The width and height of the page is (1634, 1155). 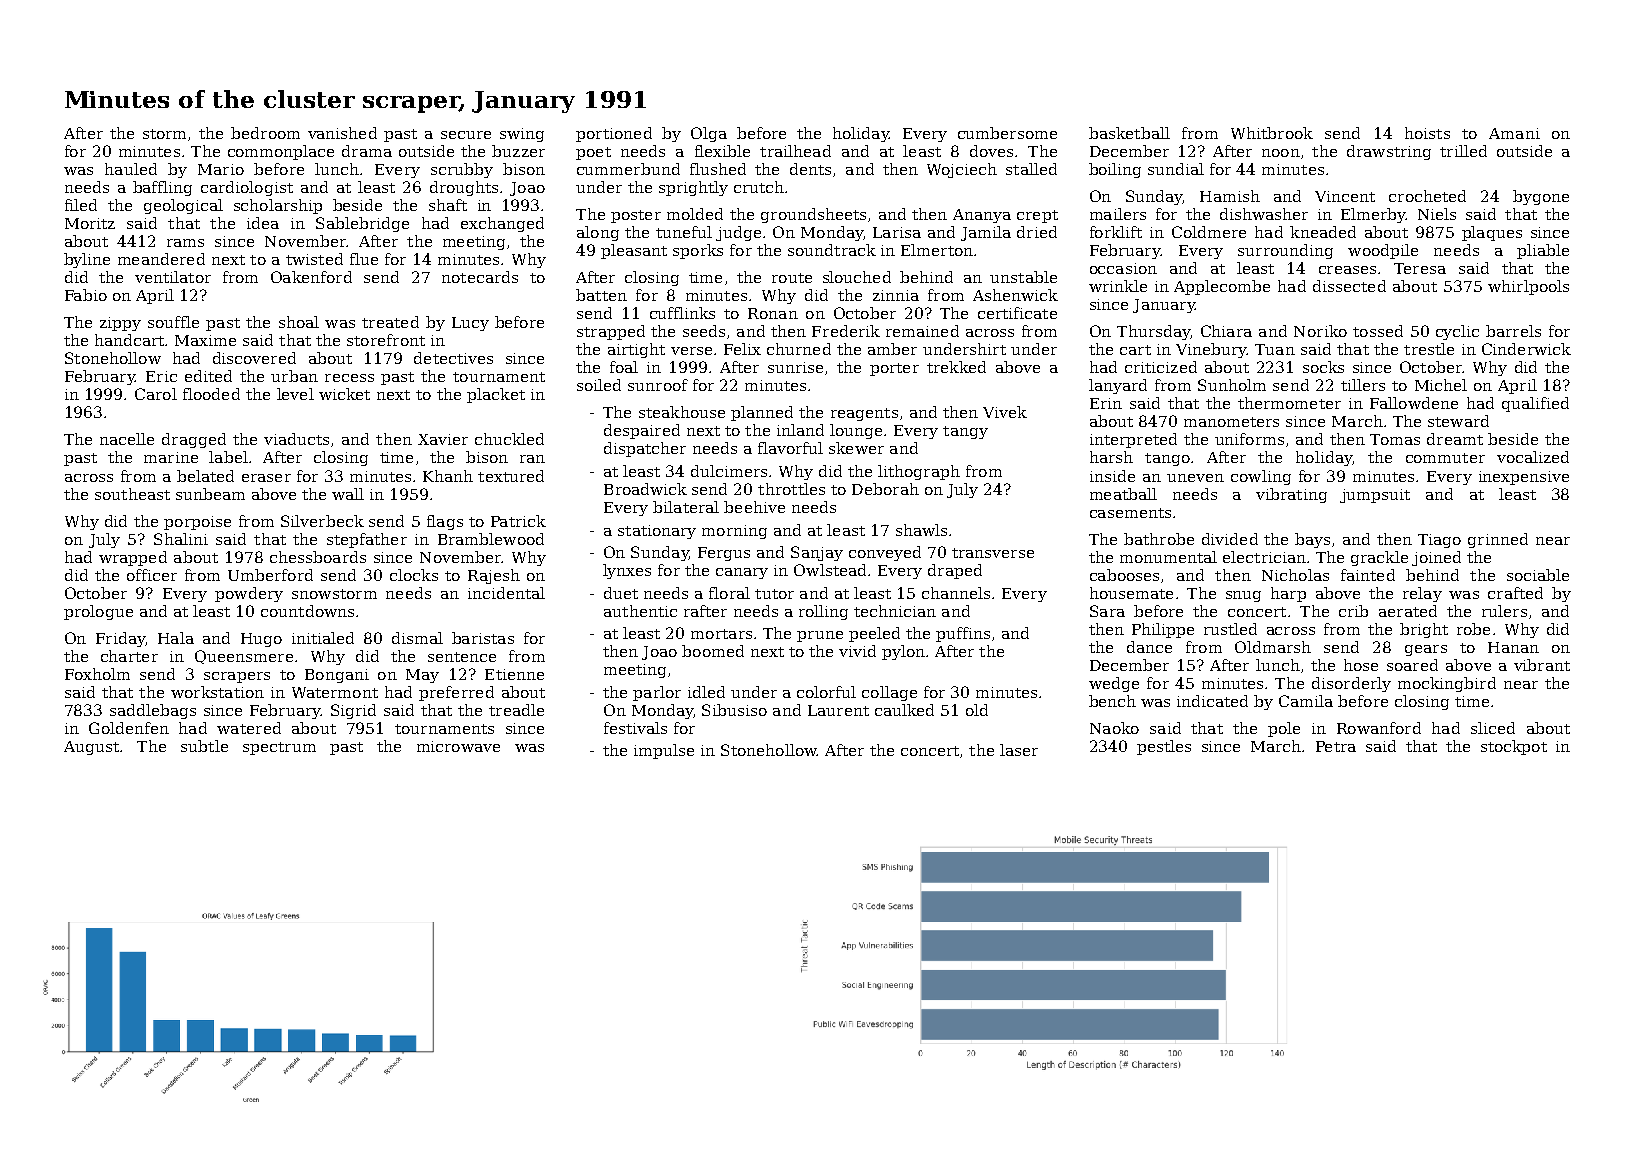 What do you see at coordinates (664, 751) in the page?
I see `impulse` at bounding box center [664, 751].
